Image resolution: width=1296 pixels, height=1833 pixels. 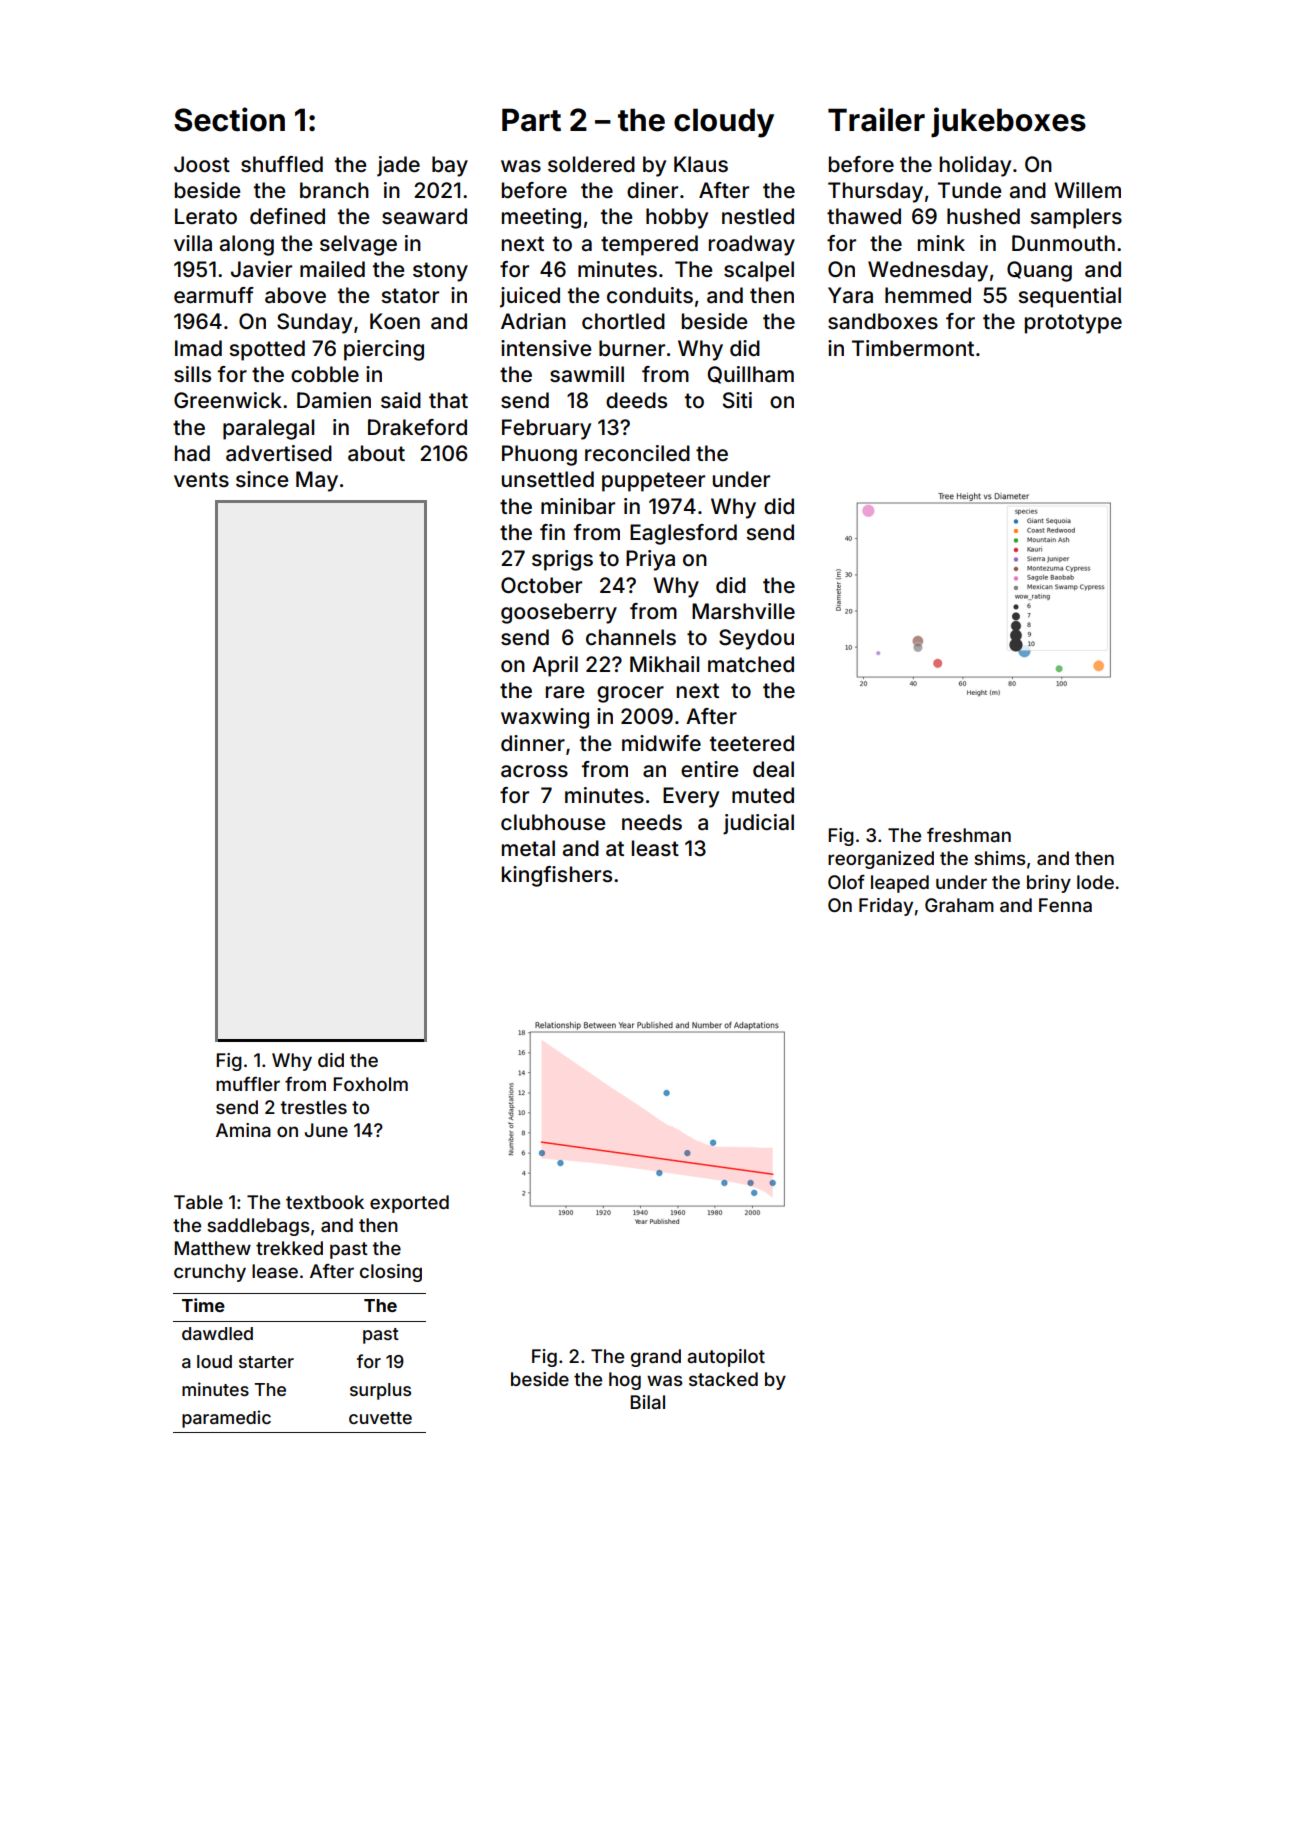 What do you see at coordinates (531, 120) in the document?
I see `Part` at bounding box center [531, 120].
